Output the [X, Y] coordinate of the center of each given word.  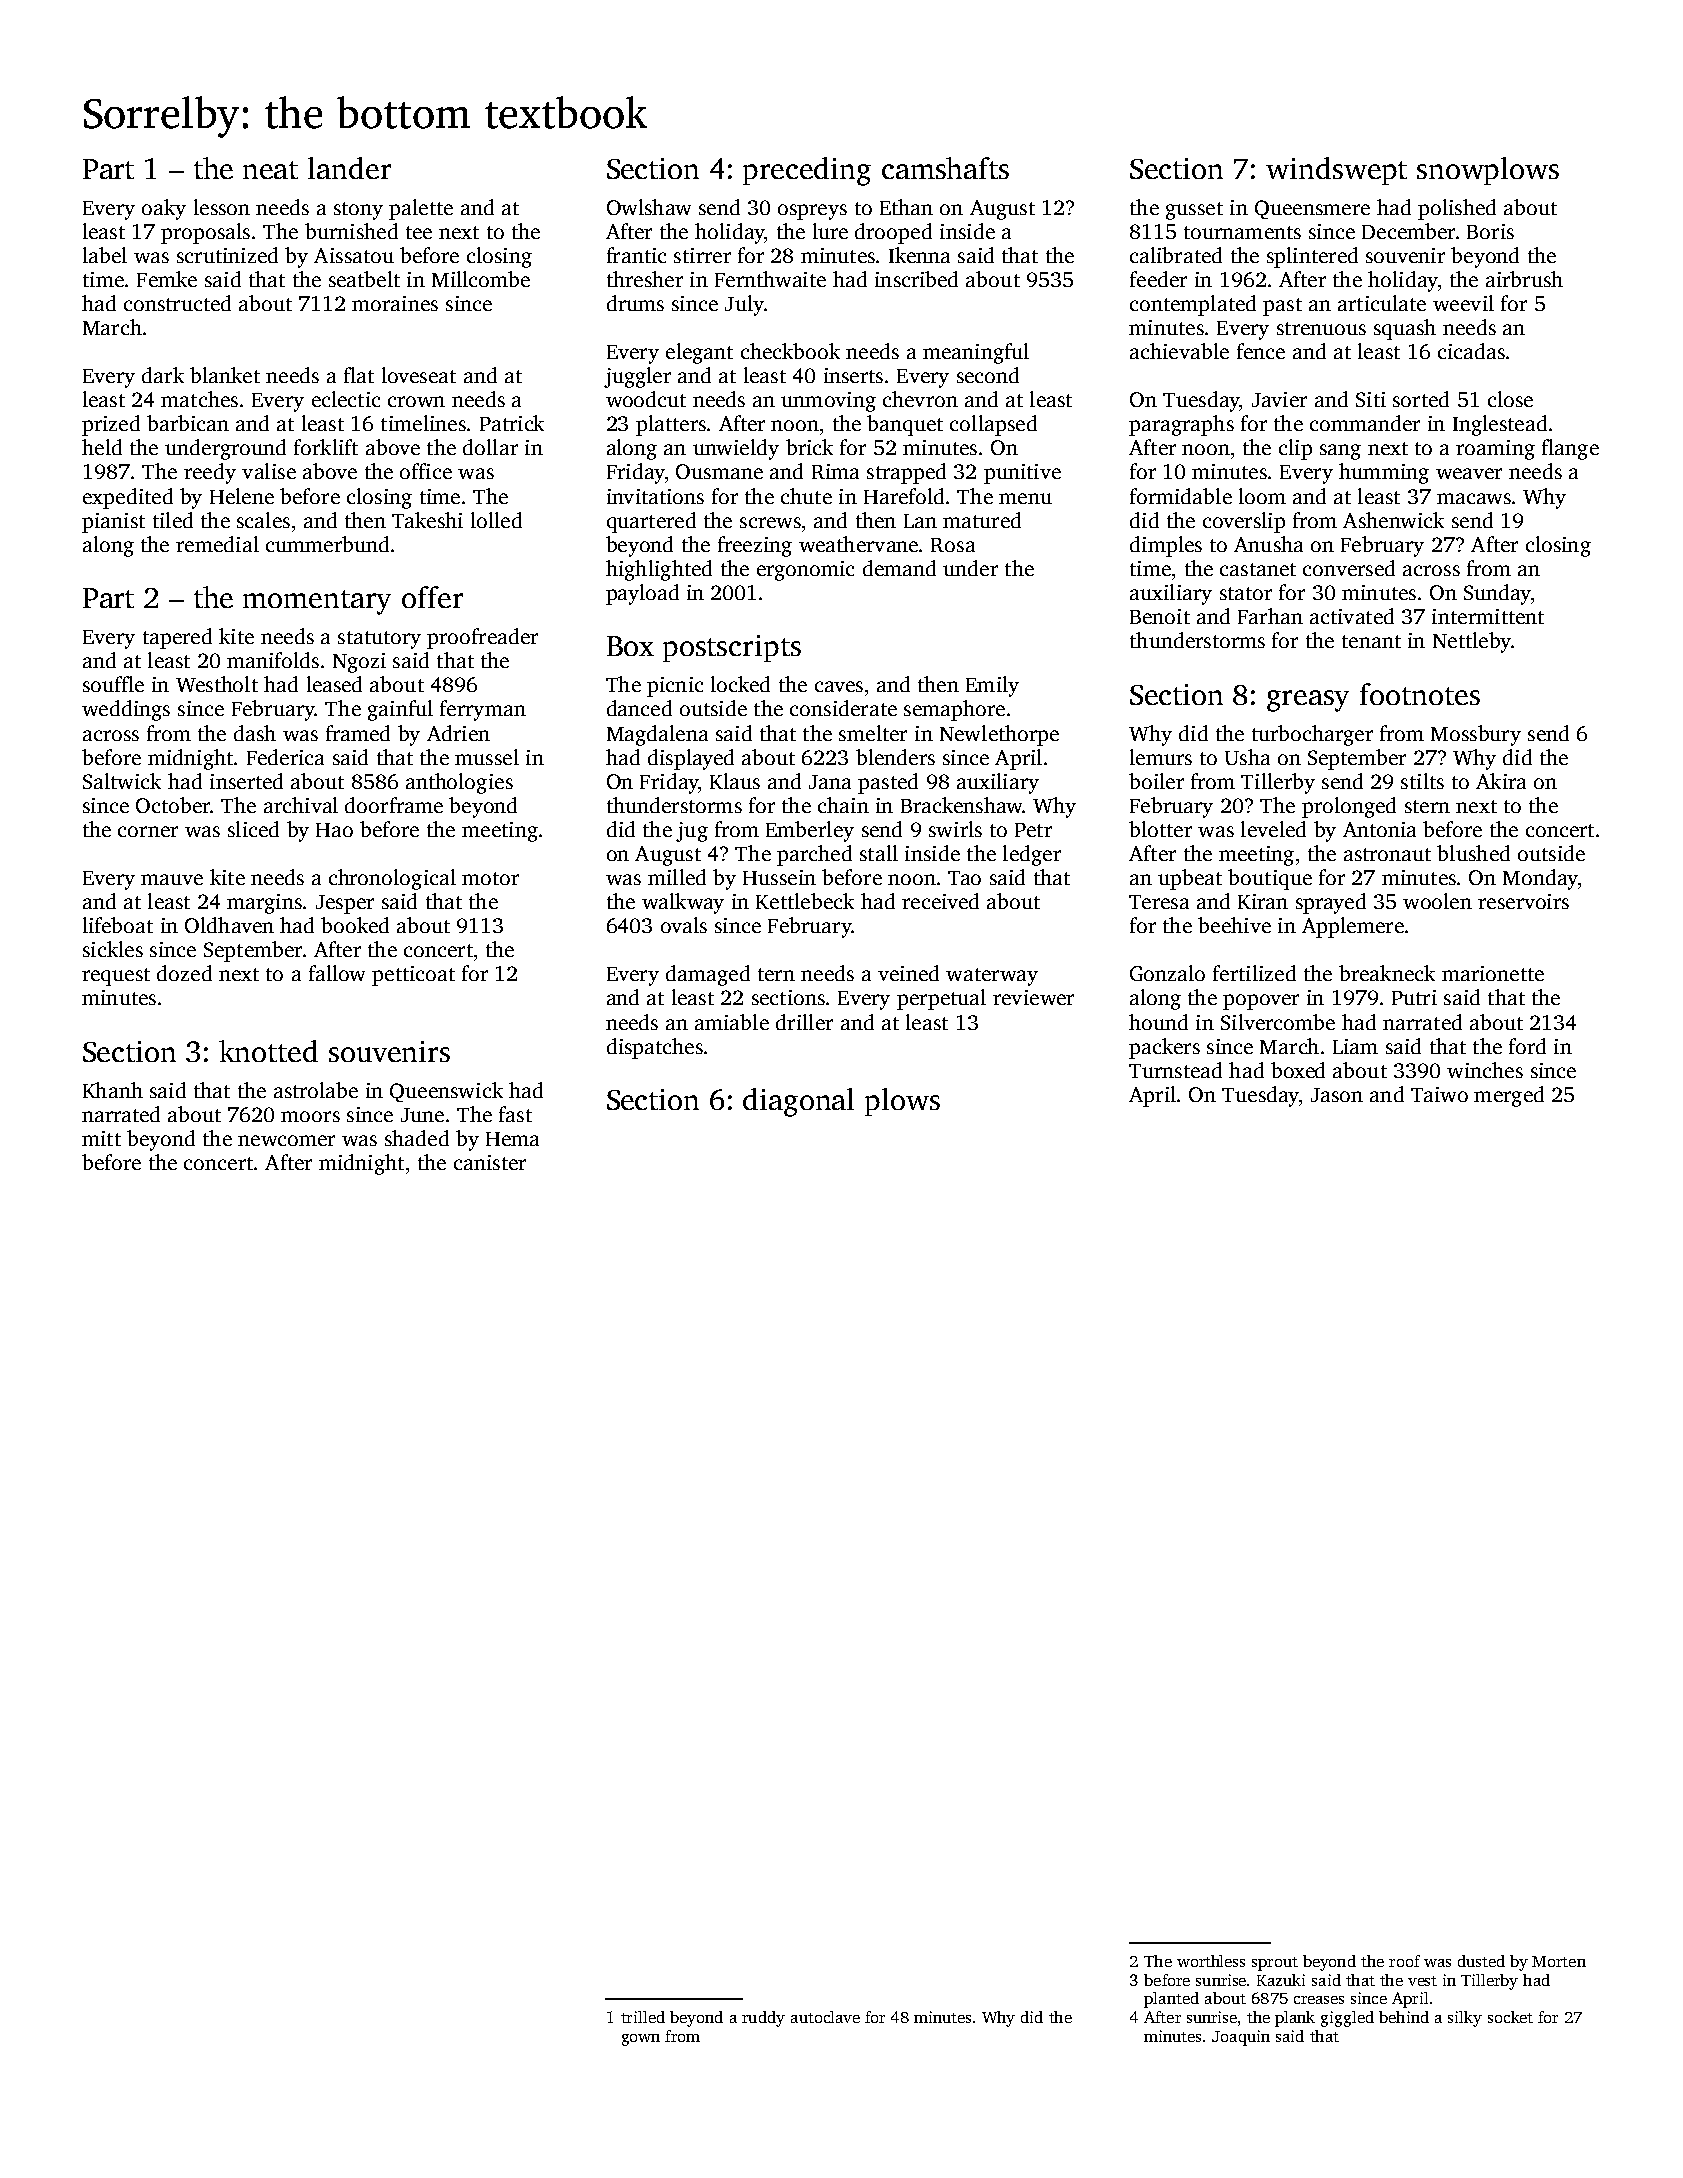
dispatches [655, 1048]
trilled [643, 2017]
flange [1570, 449]
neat [270, 170]
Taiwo [1439, 1094]
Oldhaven [229, 925]
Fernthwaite [770, 279]
